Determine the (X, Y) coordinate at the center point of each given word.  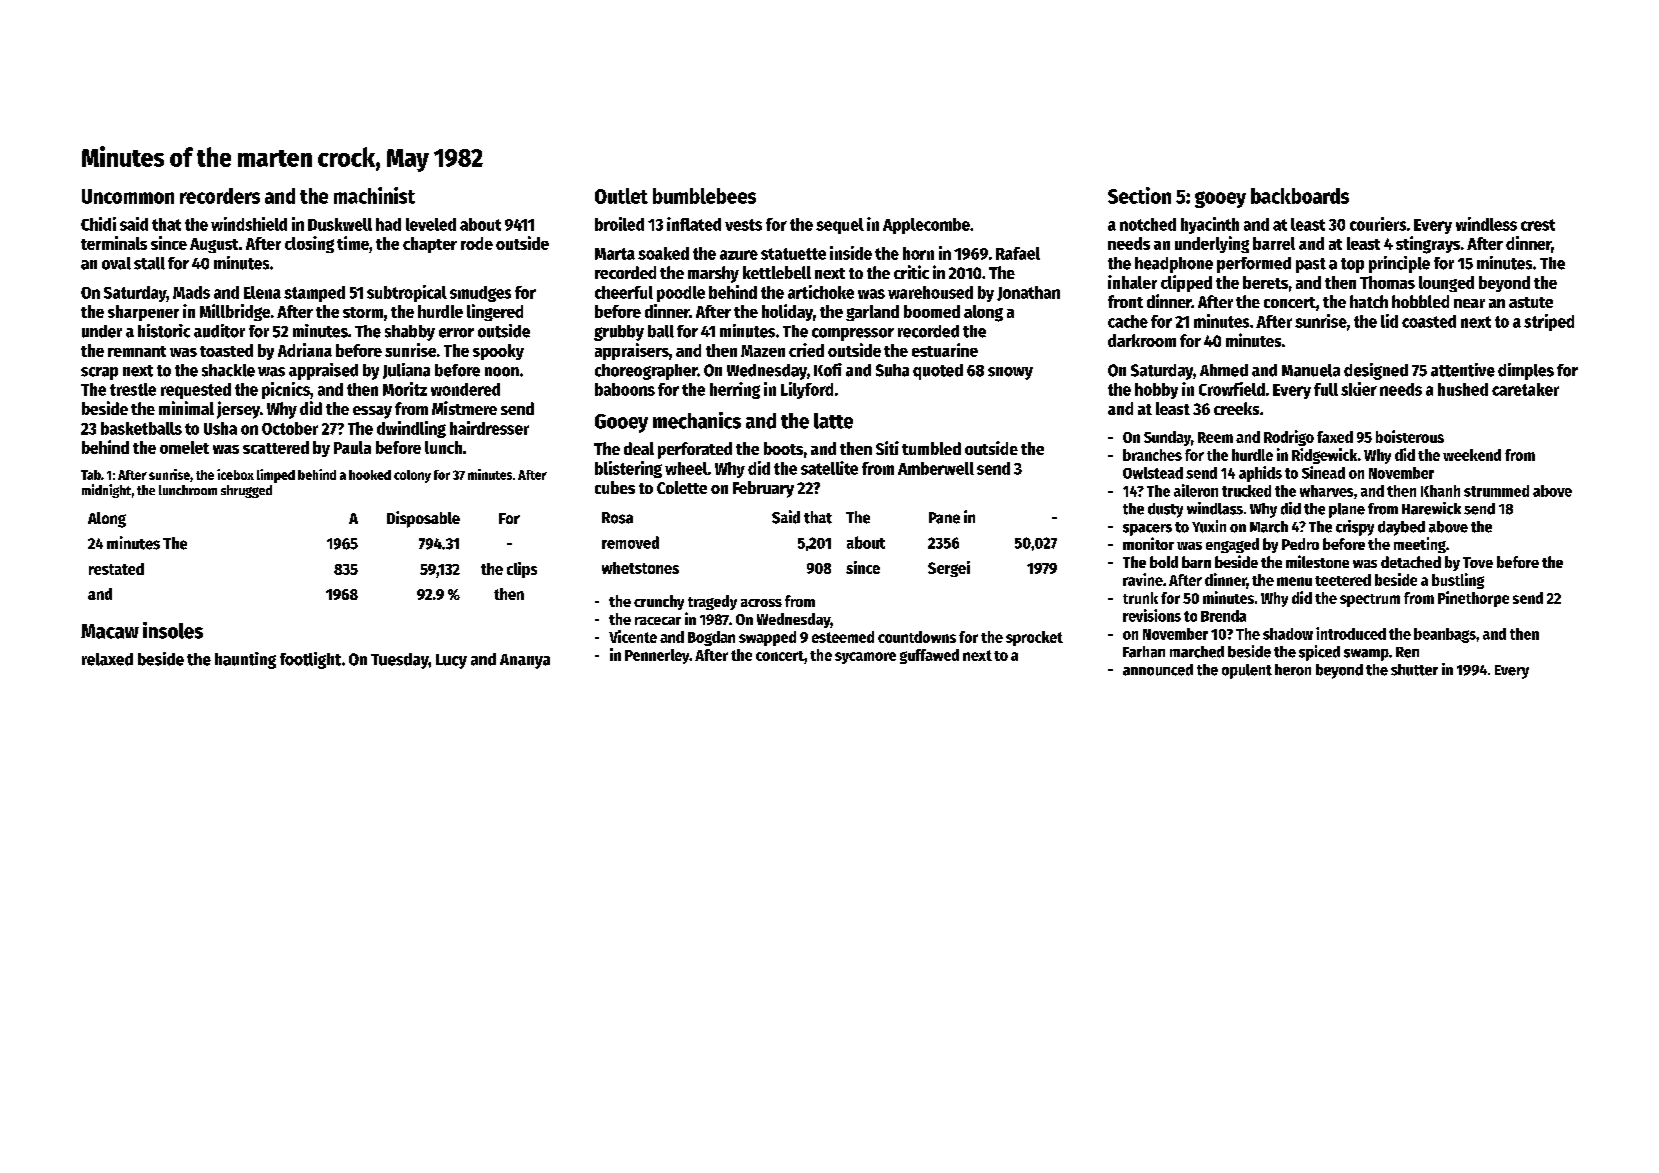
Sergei (949, 569)
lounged (1446, 284)
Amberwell (936, 468)
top (1352, 265)
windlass (1215, 508)
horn (918, 253)
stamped (314, 294)
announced (1158, 670)
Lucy (451, 661)
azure (739, 255)
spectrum (1370, 600)
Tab (91, 475)
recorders (220, 196)
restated (116, 569)
